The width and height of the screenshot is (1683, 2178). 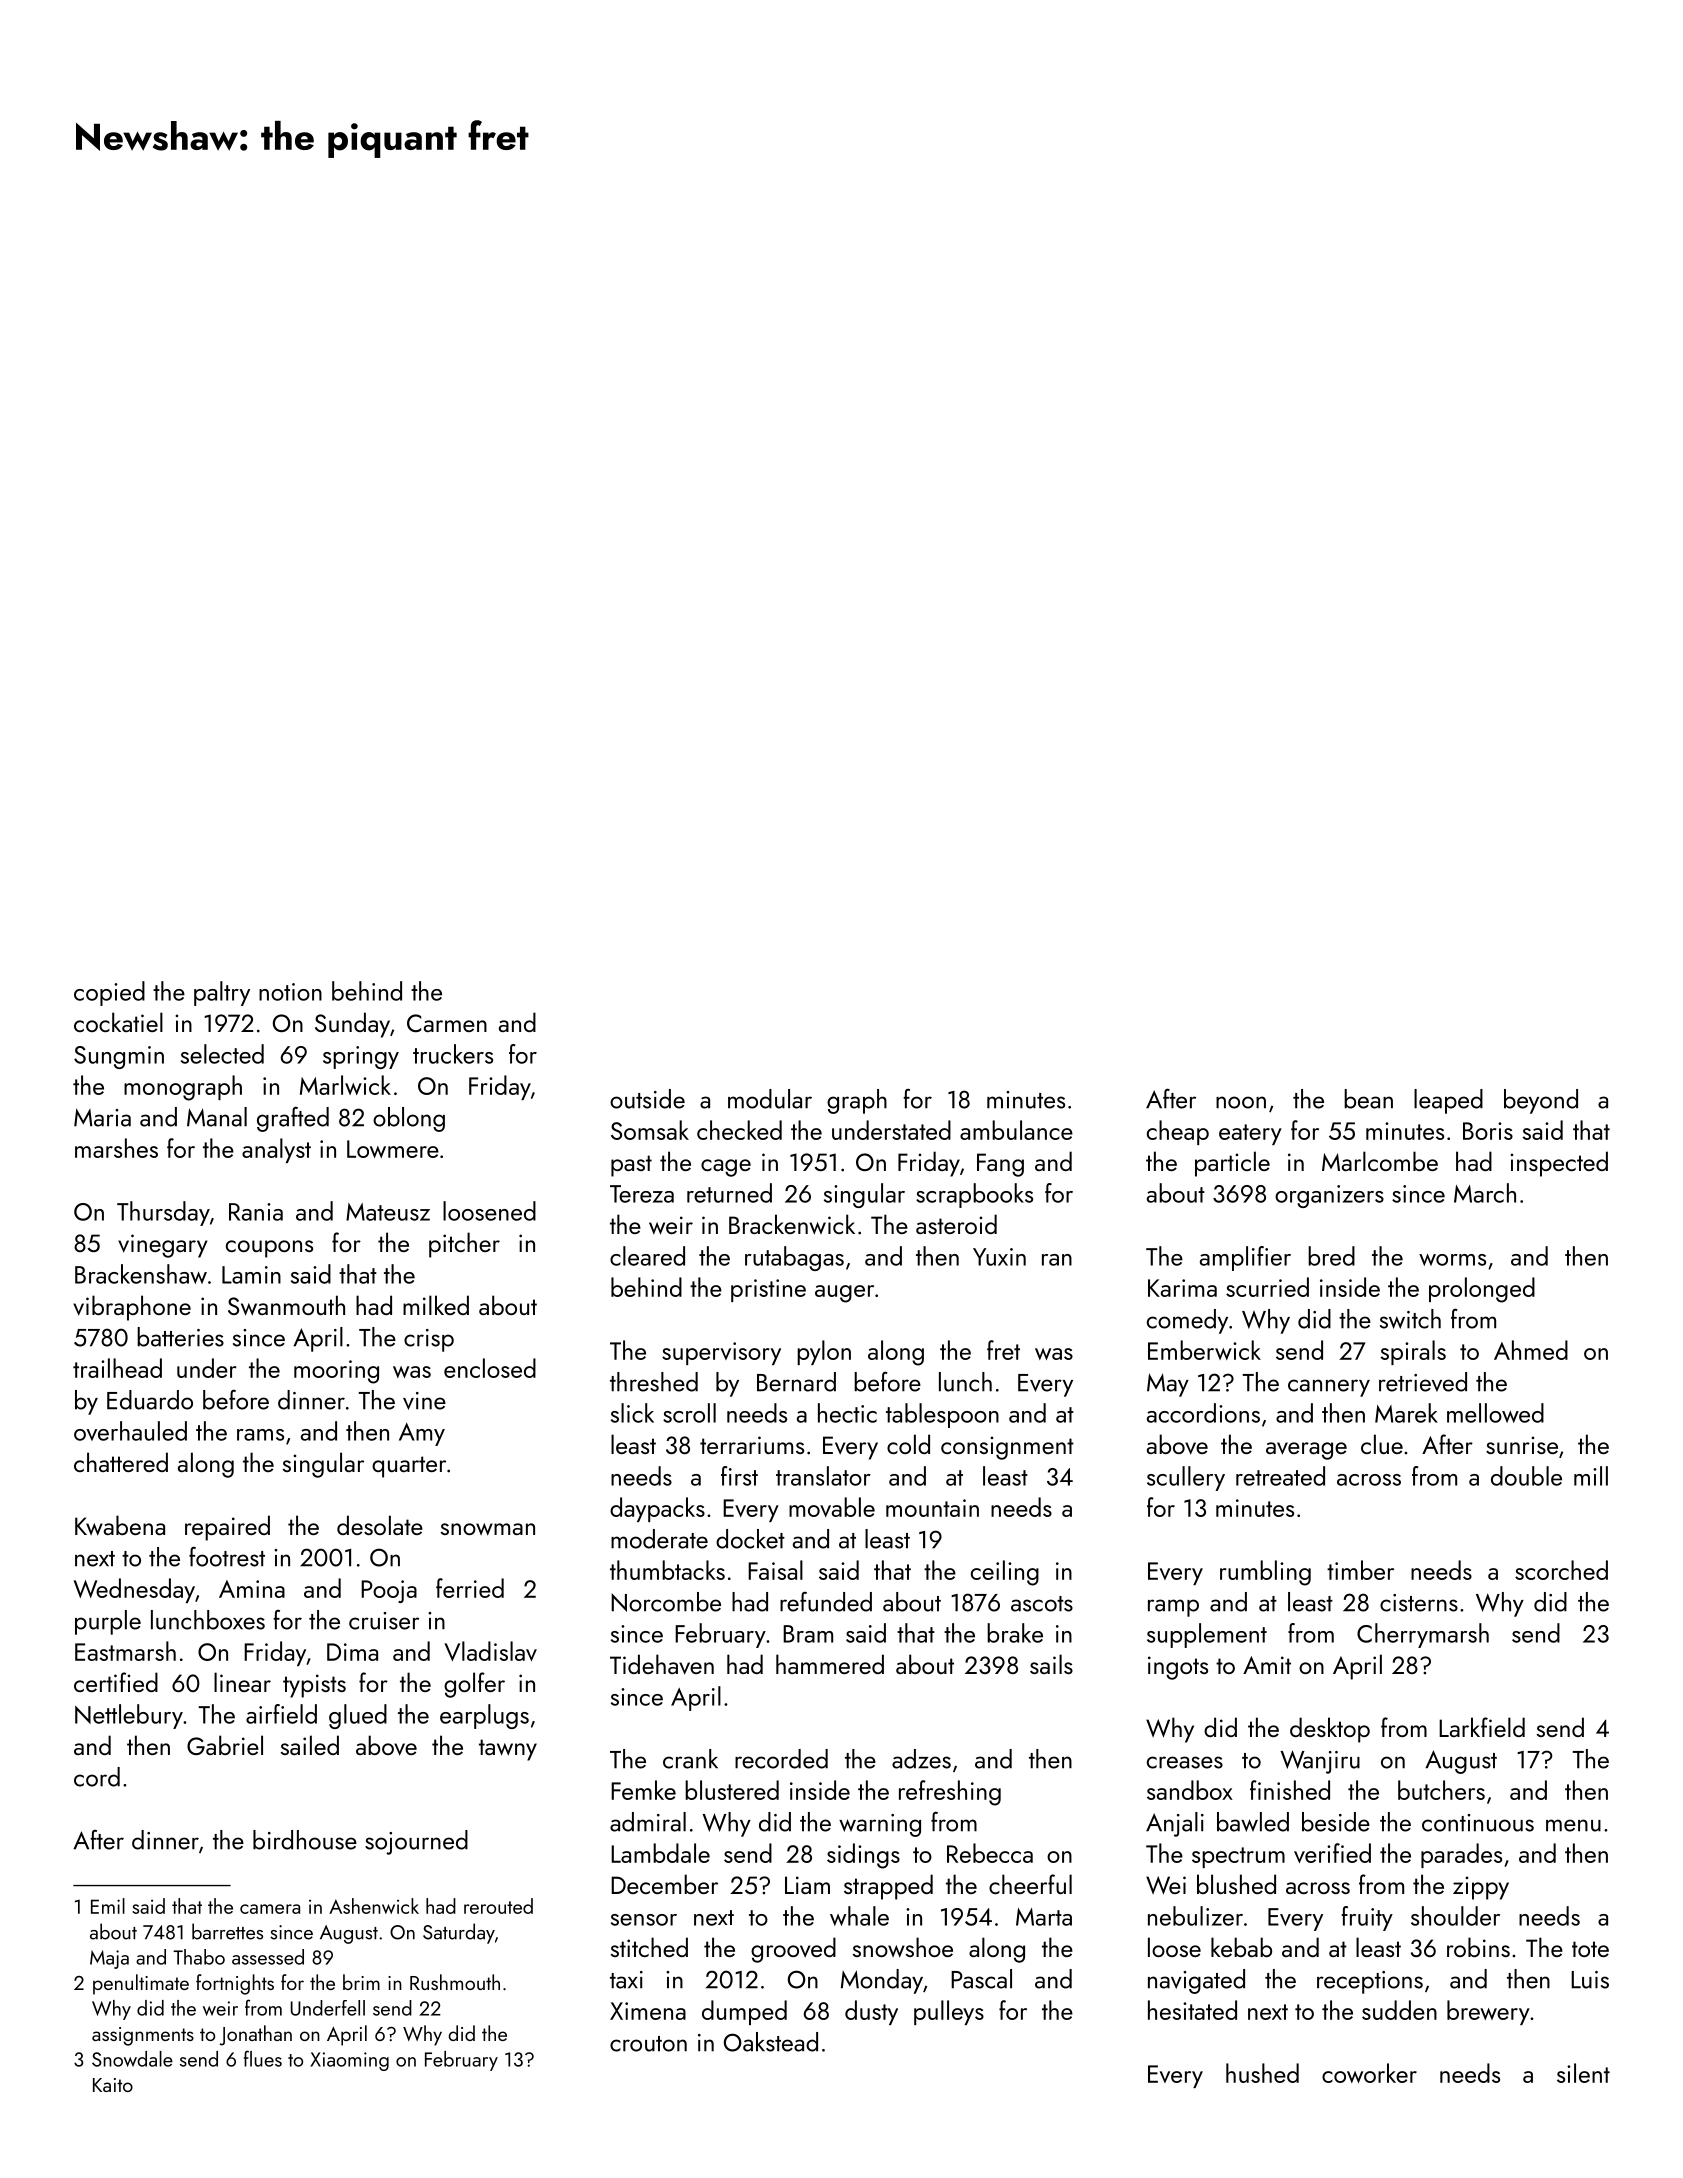 What do you see at coordinates (1329, 1388) in the screenshot?
I see `cannery` at bounding box center [1329, 1388].
